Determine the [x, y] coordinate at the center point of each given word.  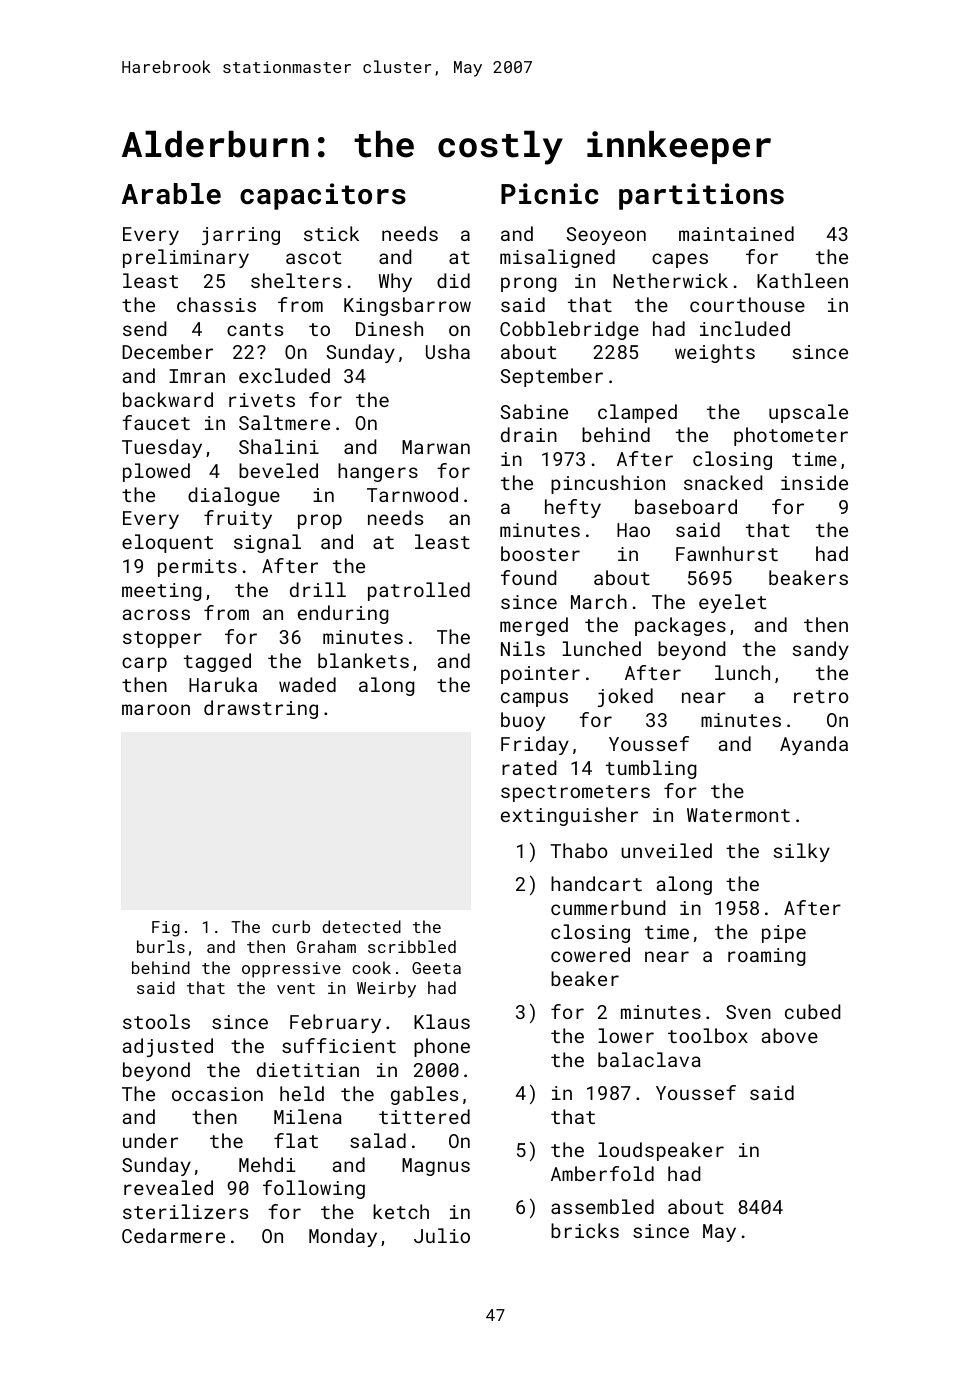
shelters [296, 280]
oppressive [291, 970]
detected [361, 926]
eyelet [732, 603]
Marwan [436, 447]
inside [814, 482]
